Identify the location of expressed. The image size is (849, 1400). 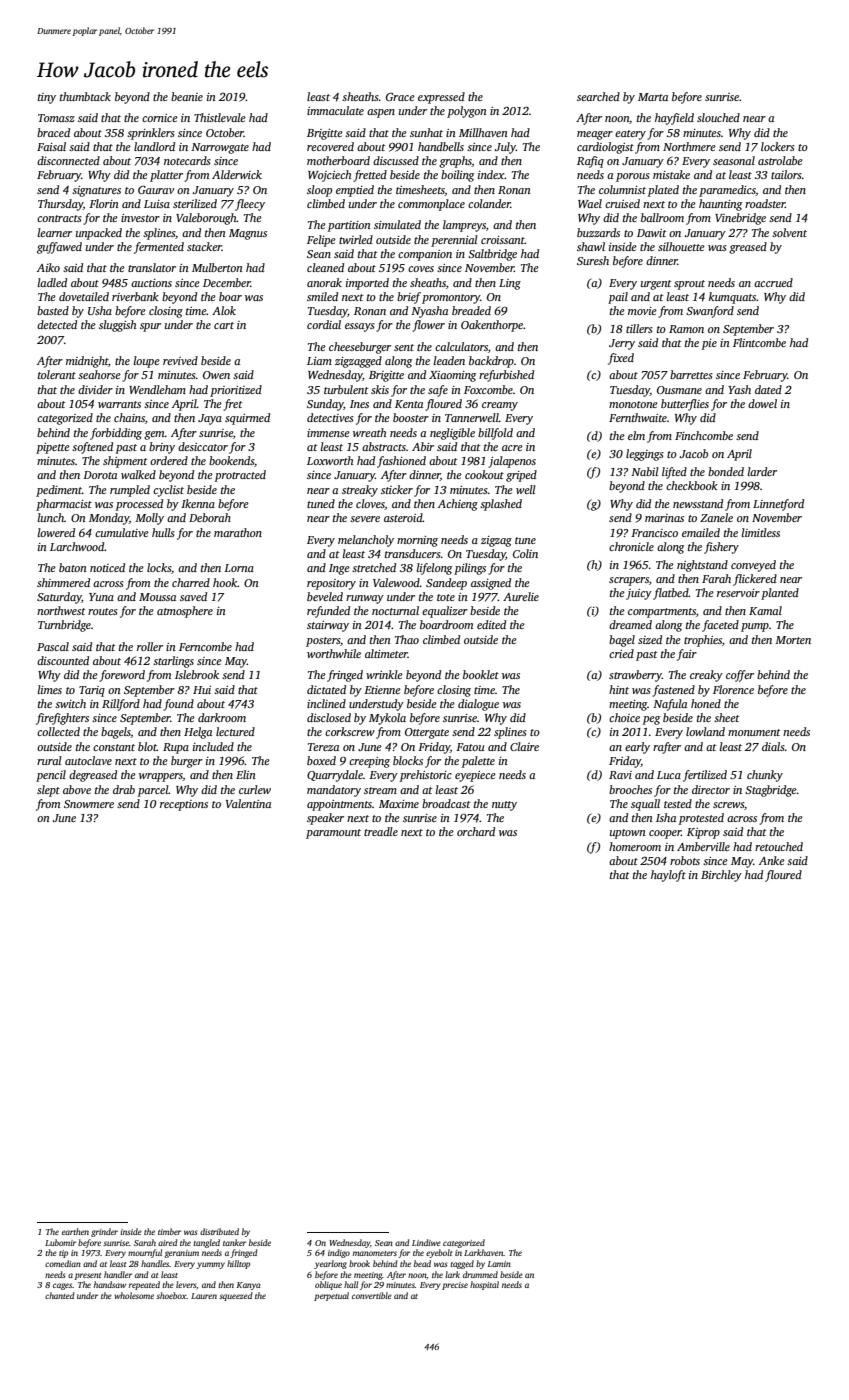
(441, 98).
